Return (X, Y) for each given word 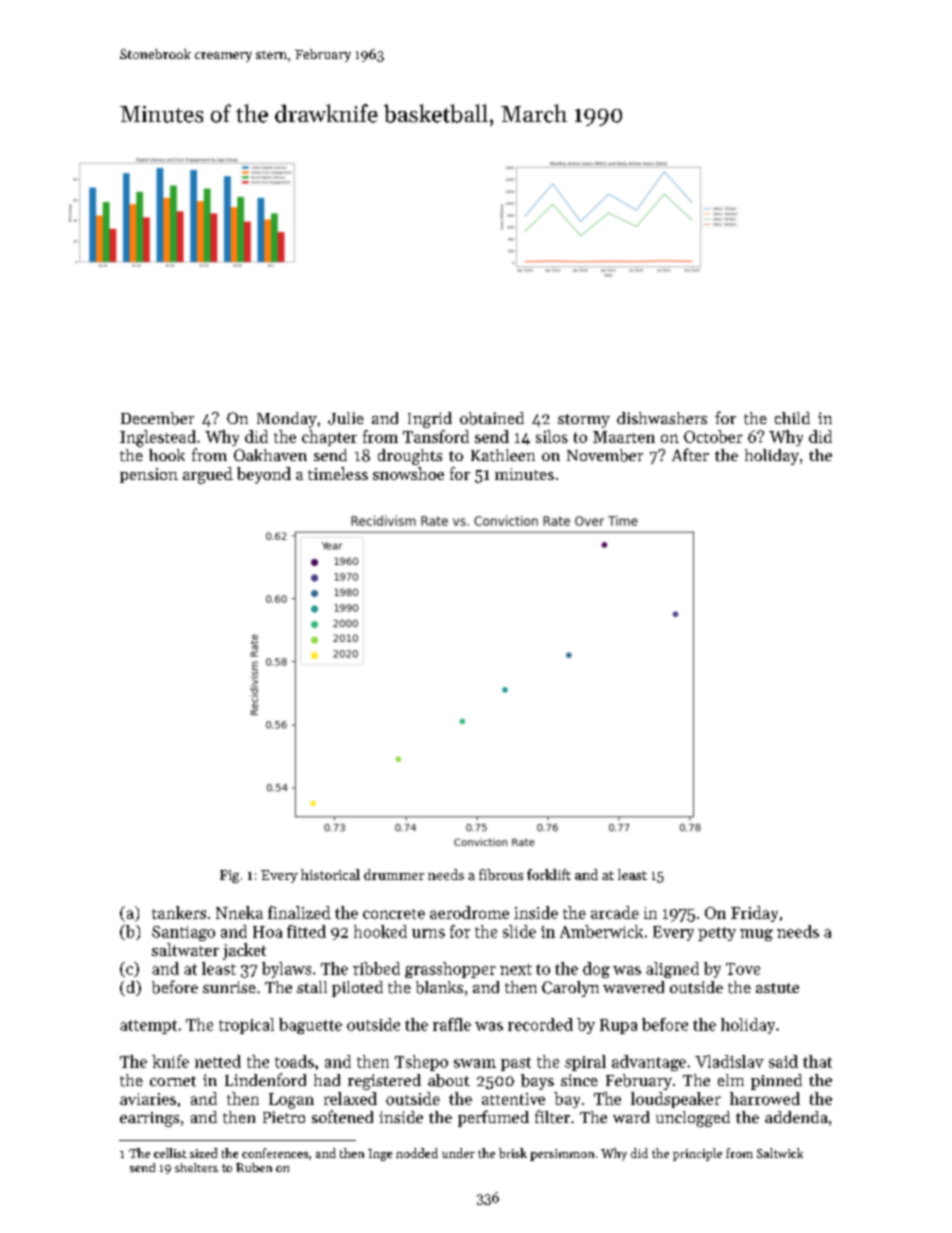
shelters (196, 1167)
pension (149, 475)
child (792, 418)
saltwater (185, 949)
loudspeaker (676, 1100)
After (690, 454)
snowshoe (408, 473)
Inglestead (158, 438)
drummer (394, 874)
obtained (492, 418)
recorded (540, 1024)
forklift (549, 874)
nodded (417, 1153)
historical (330, 874)
